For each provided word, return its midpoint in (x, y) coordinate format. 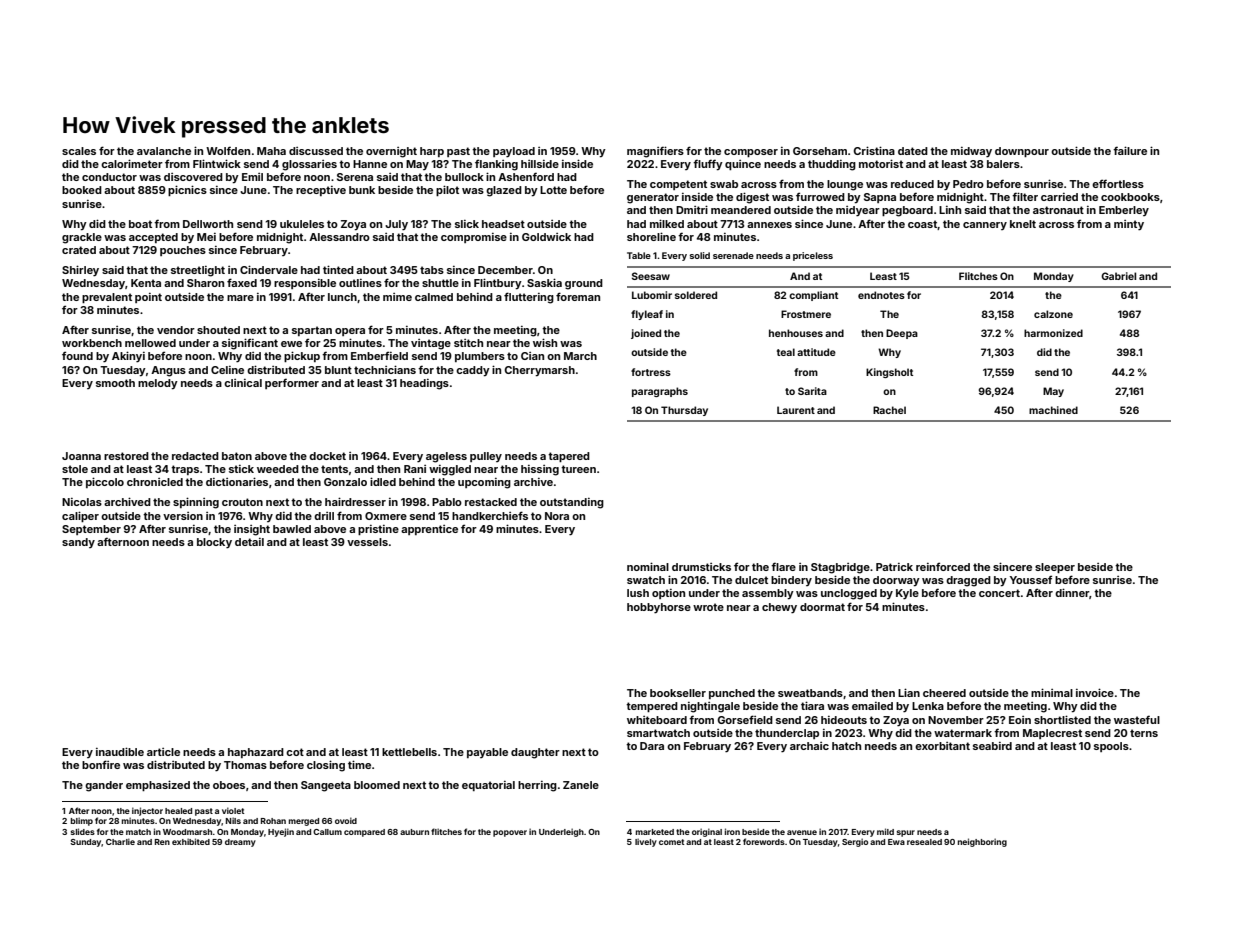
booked (82, 190)
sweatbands (810, 693)
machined (1053, 410)
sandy (78, 543)
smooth (115, 383)
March (580, 356)
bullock (464, 177)
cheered (944, 693)
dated (913, 151)
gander (104, 786)
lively (646, 842)
